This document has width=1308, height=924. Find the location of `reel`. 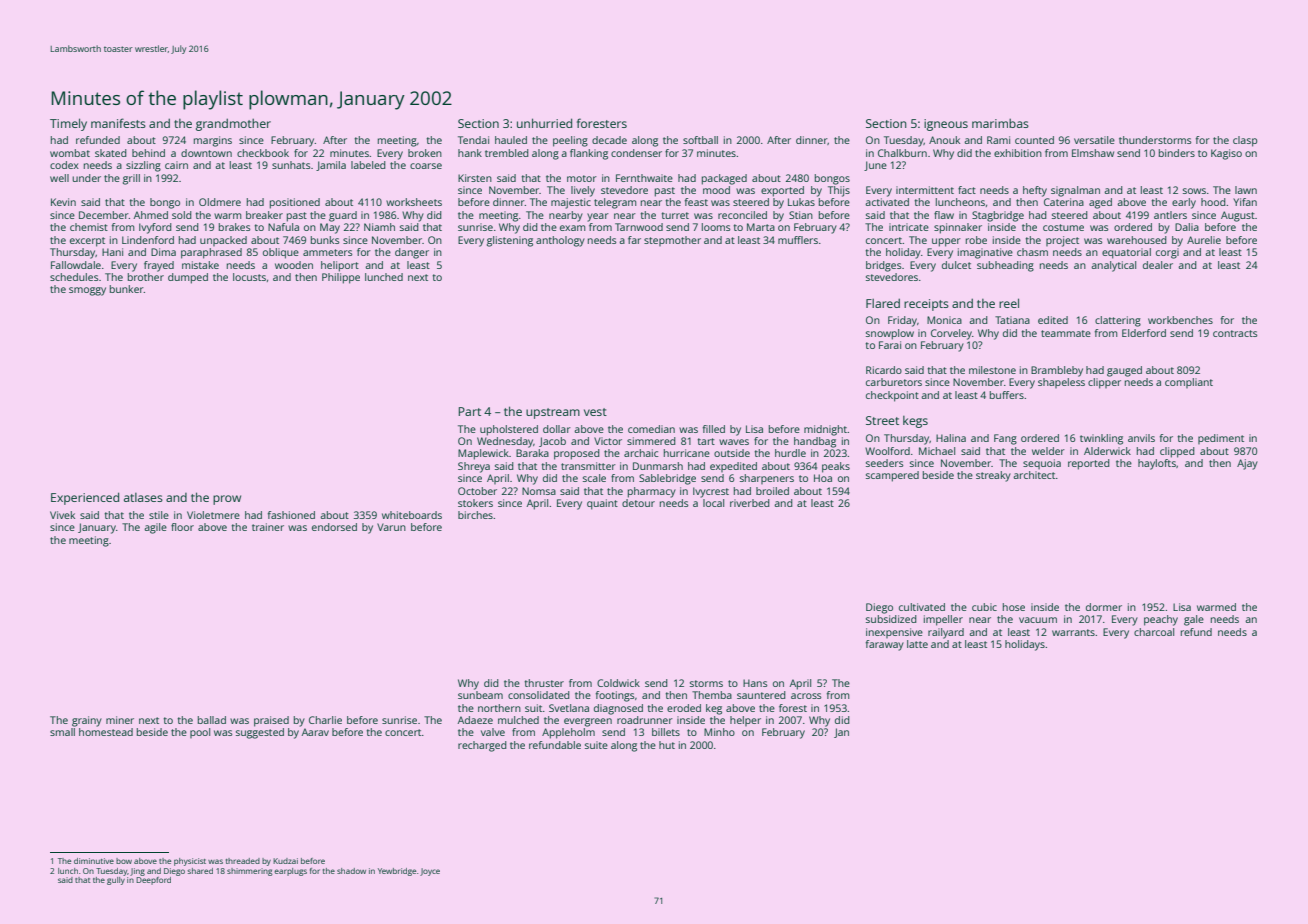

reel is located at coordinates (1009, 303).
